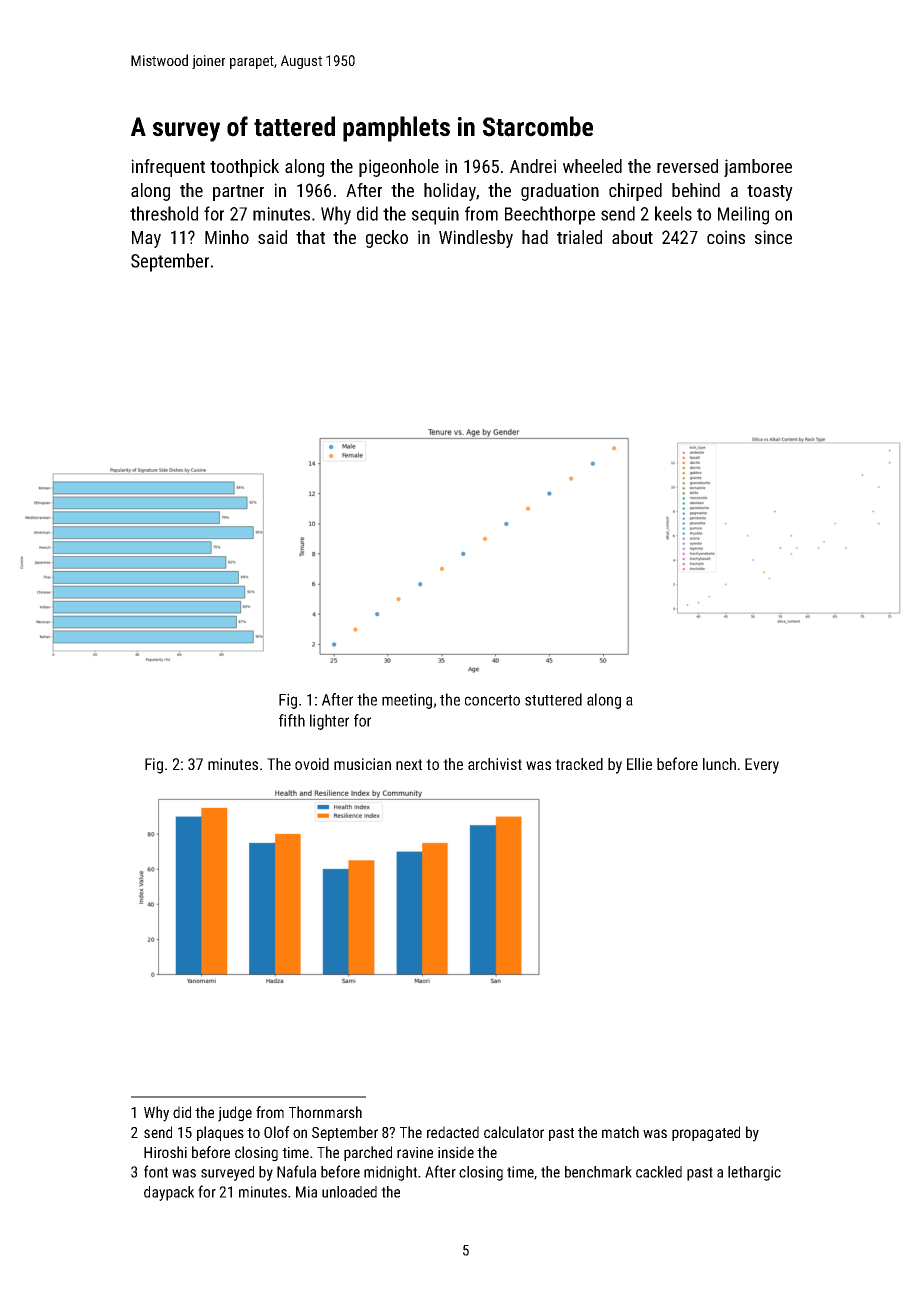 Image resolution: width=924 pixels, height=1314 pixels. What do you see at coordinates (639, 764) in the image?
I see `Ellie` at bounding box center [639, 764].
